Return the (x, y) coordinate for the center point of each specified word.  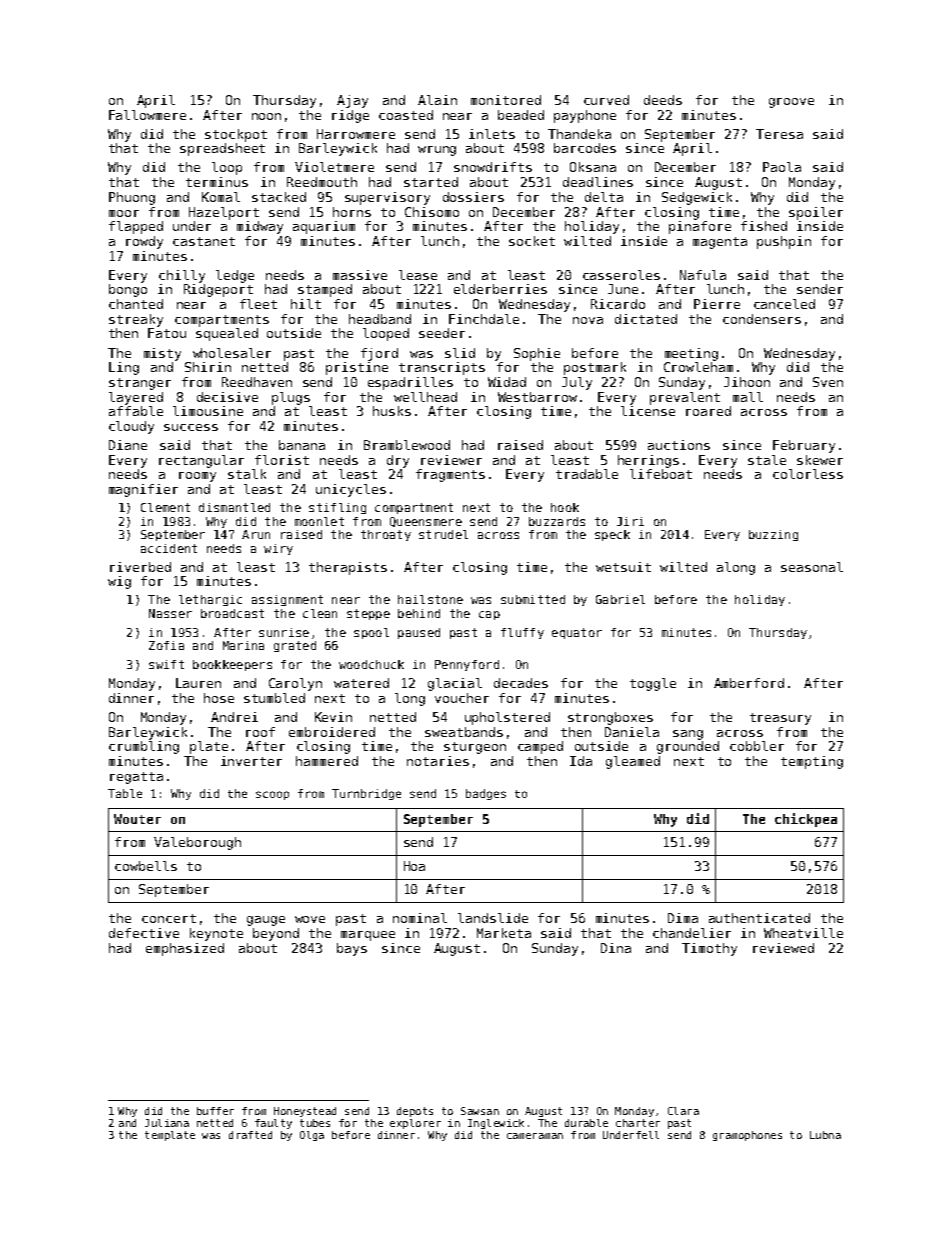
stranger (140, 384)
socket (532, 241)
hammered (327, 761)
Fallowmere (147, 115)
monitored (506, 100)
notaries (438, 761)
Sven (828, 382)
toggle (653, 684)
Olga (312, 1136)
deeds (663, 100)
